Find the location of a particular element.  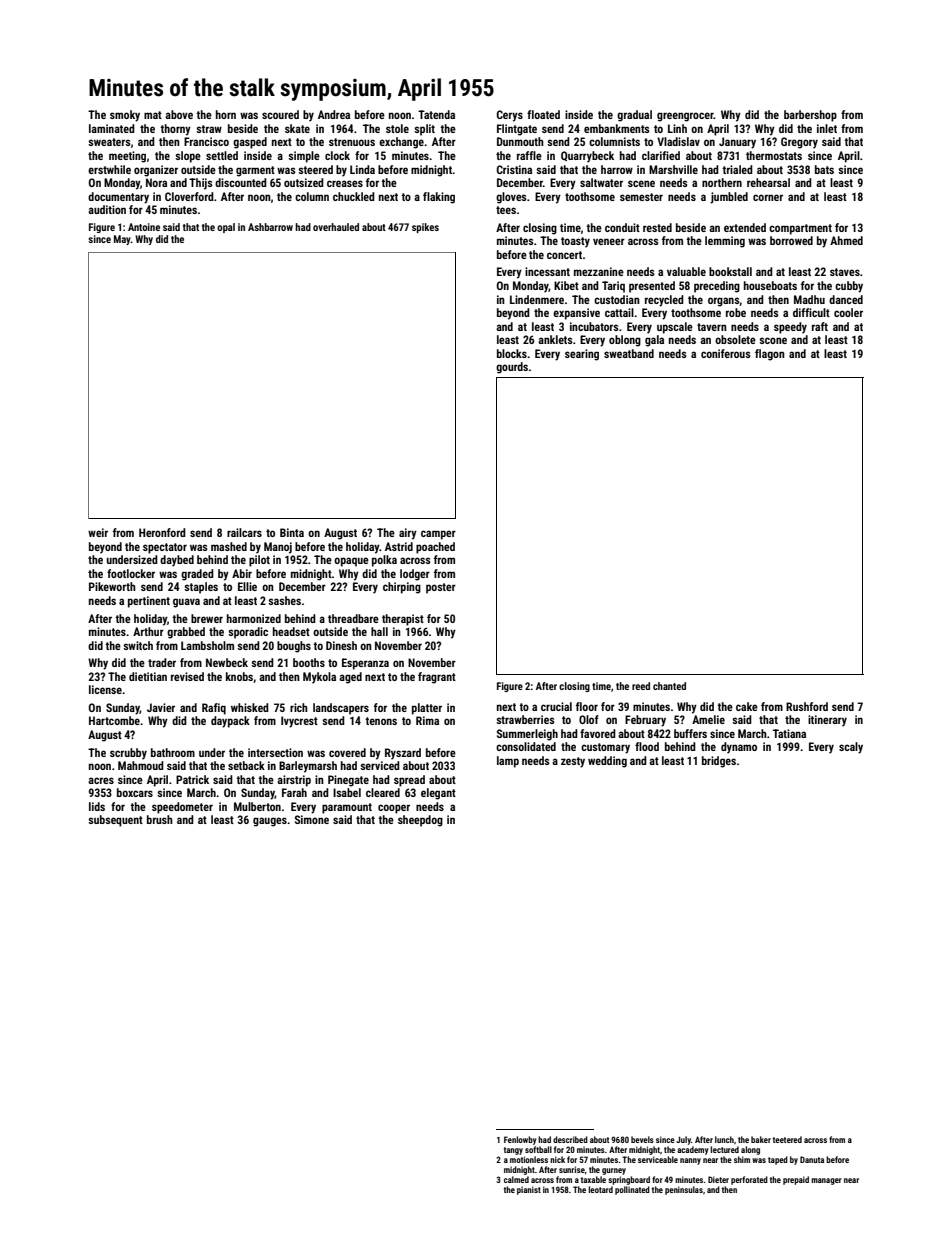

sweaters is located at coordinates (109, 142).
